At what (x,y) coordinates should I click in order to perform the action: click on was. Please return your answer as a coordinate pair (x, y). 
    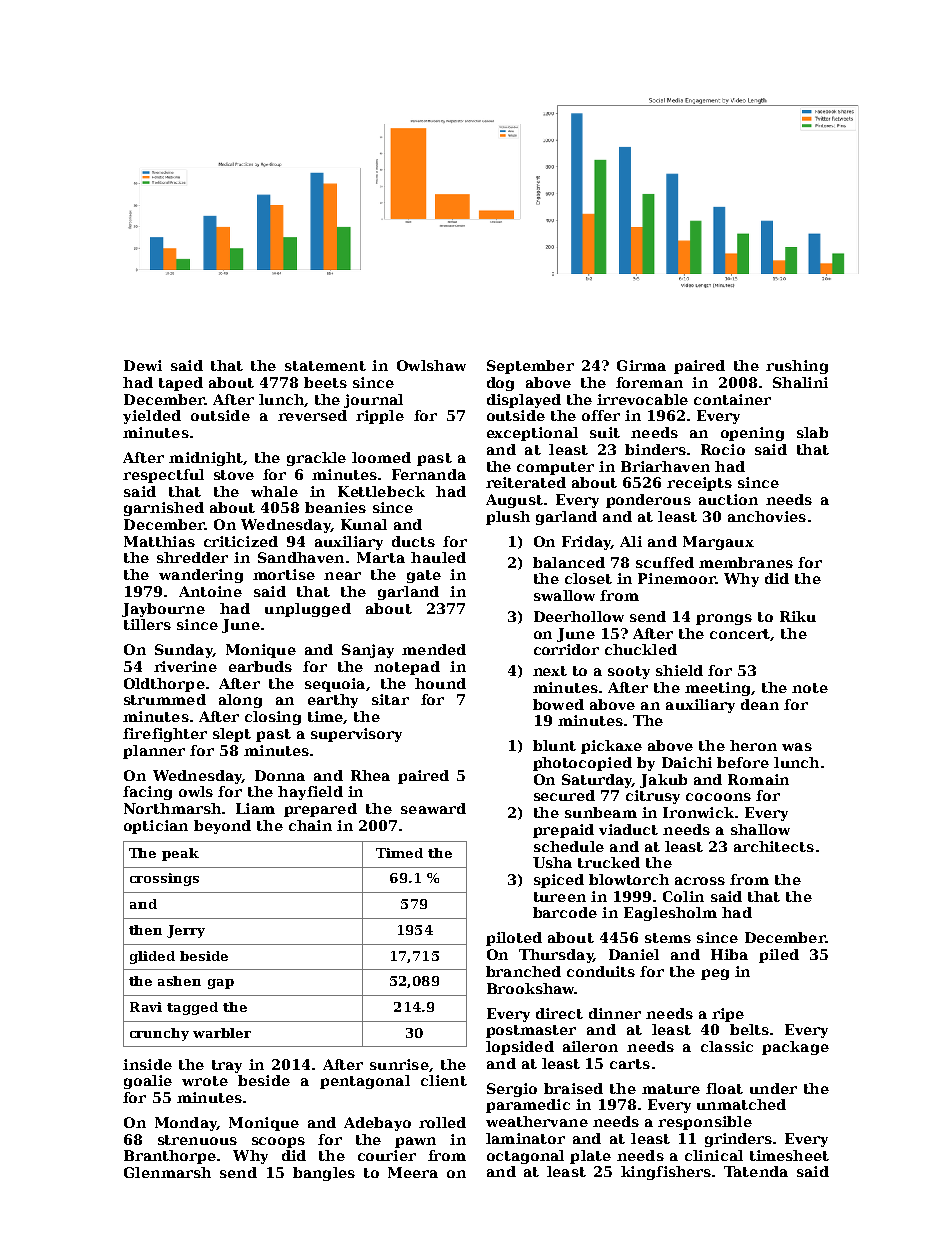
    Looking at the image, I should click on (797, 747).
